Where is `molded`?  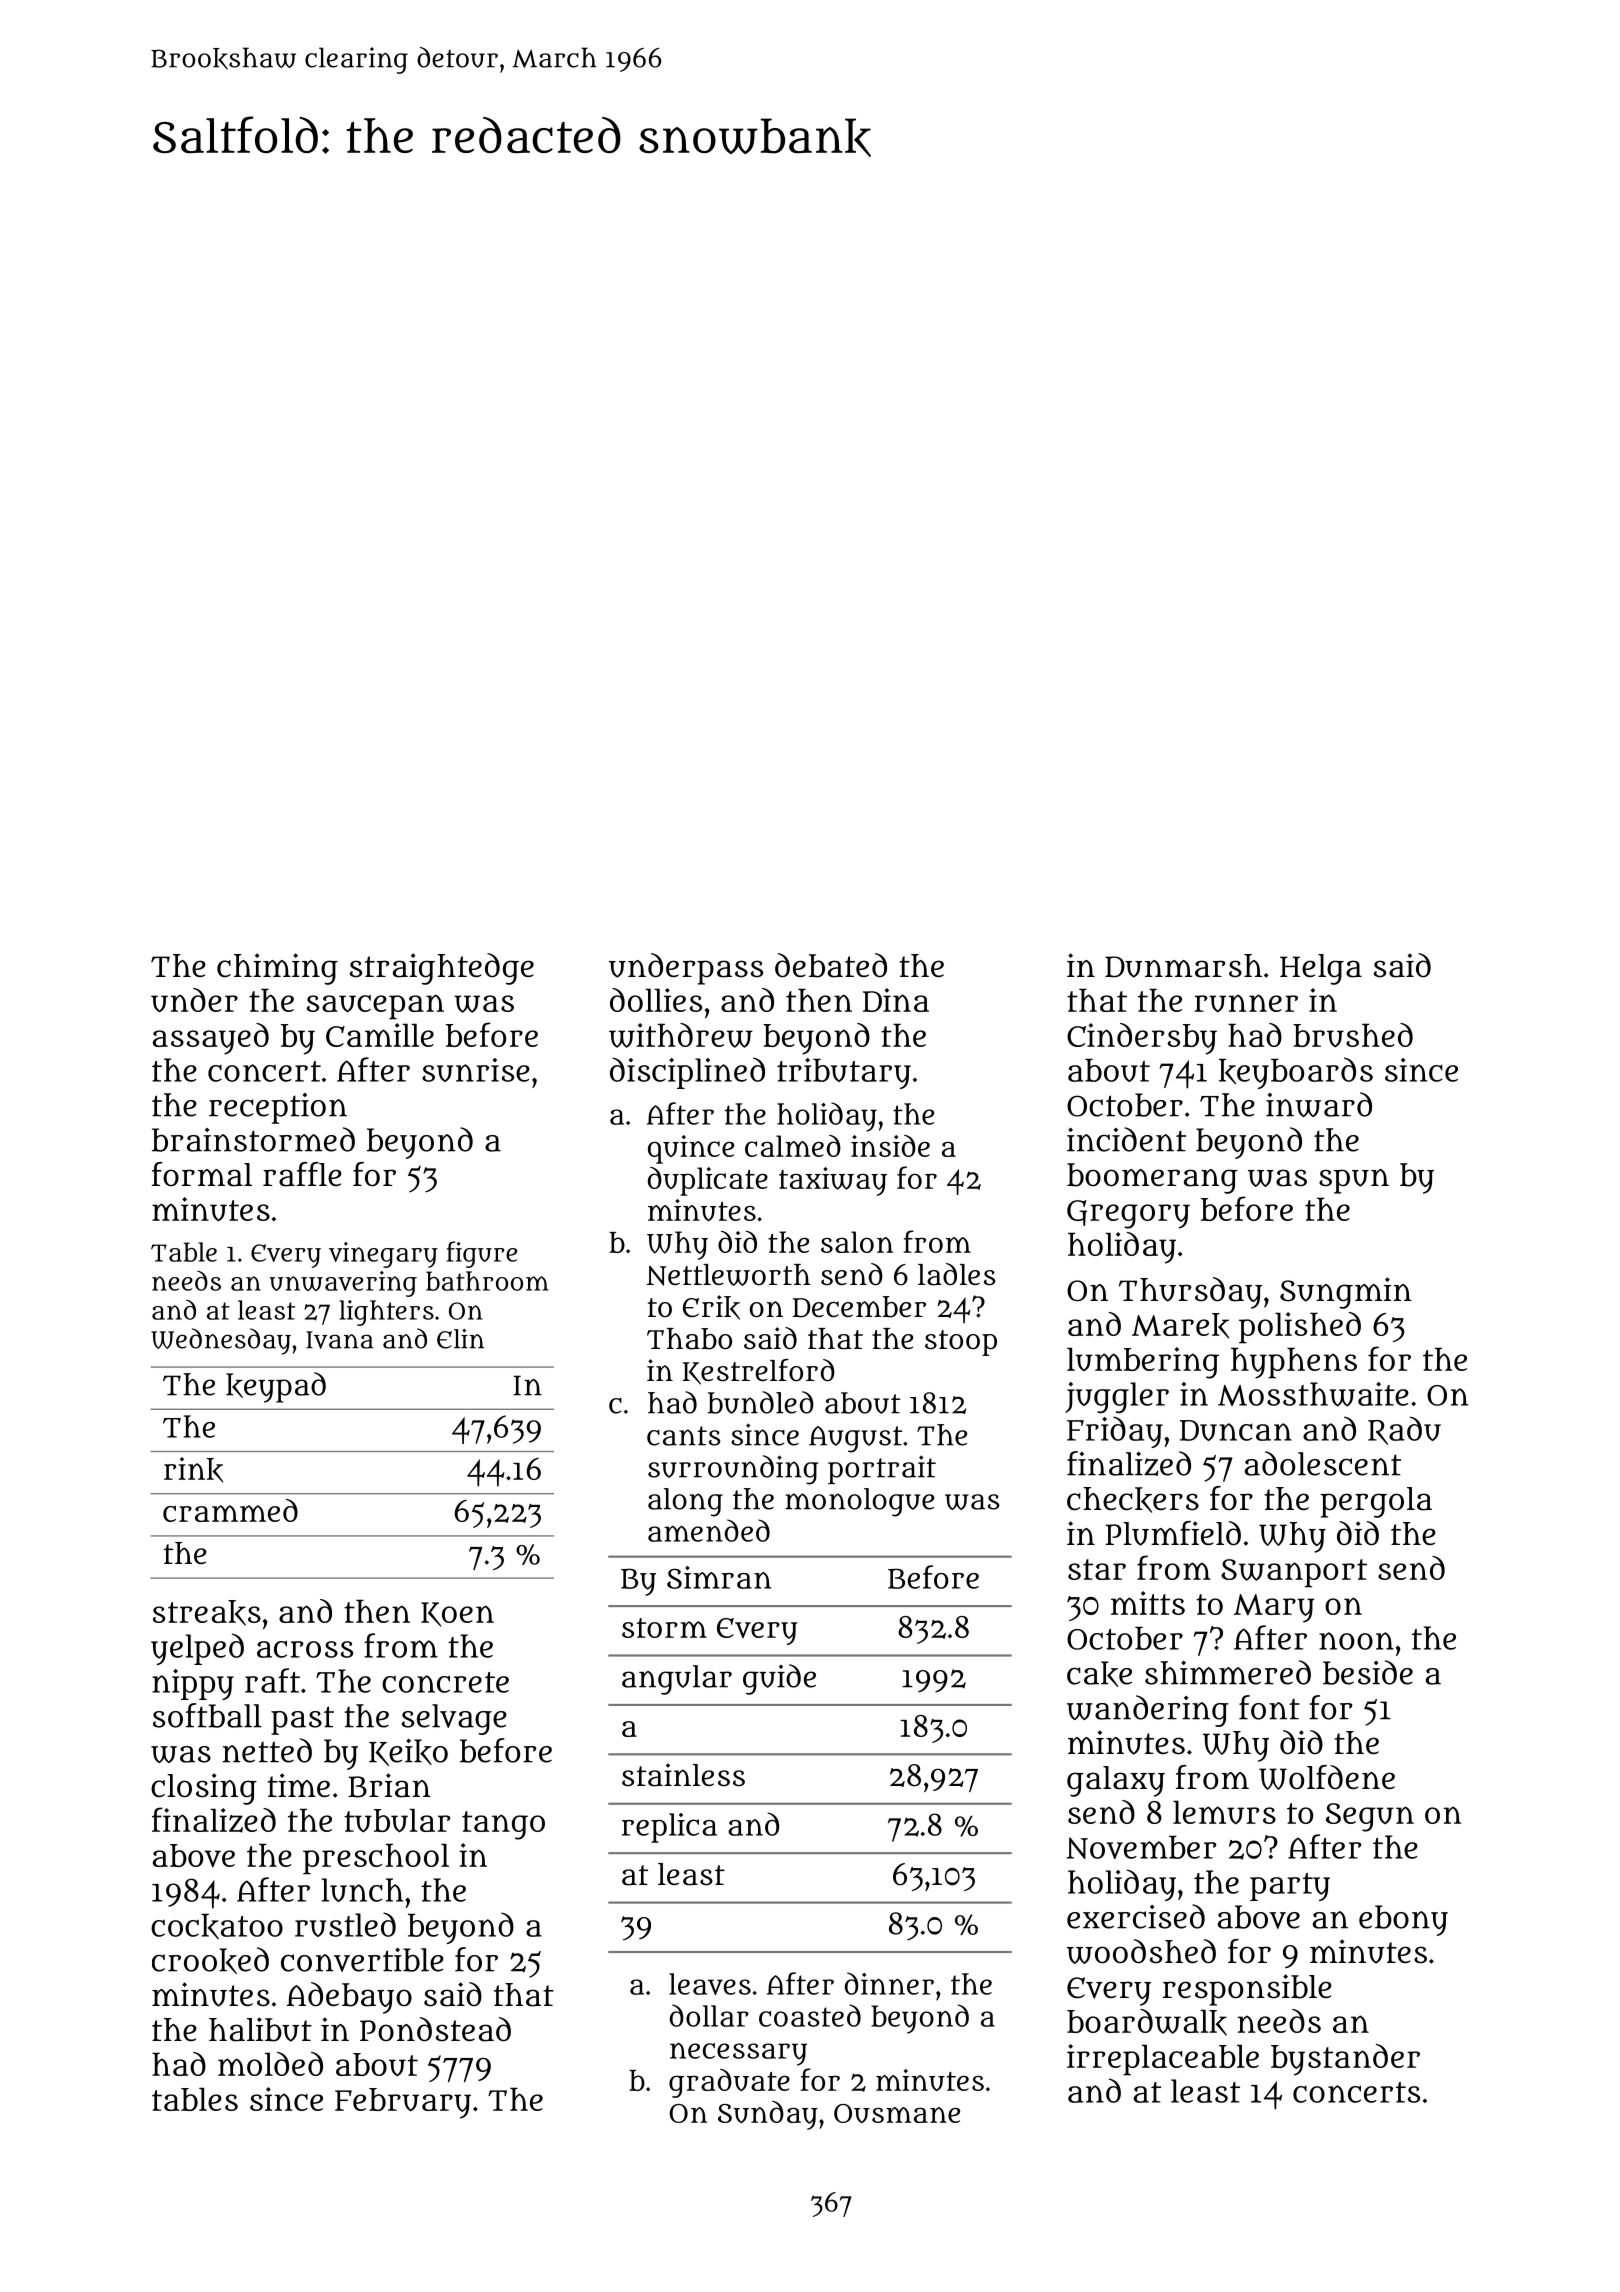
molded is located at coordinates (270, 2064).
